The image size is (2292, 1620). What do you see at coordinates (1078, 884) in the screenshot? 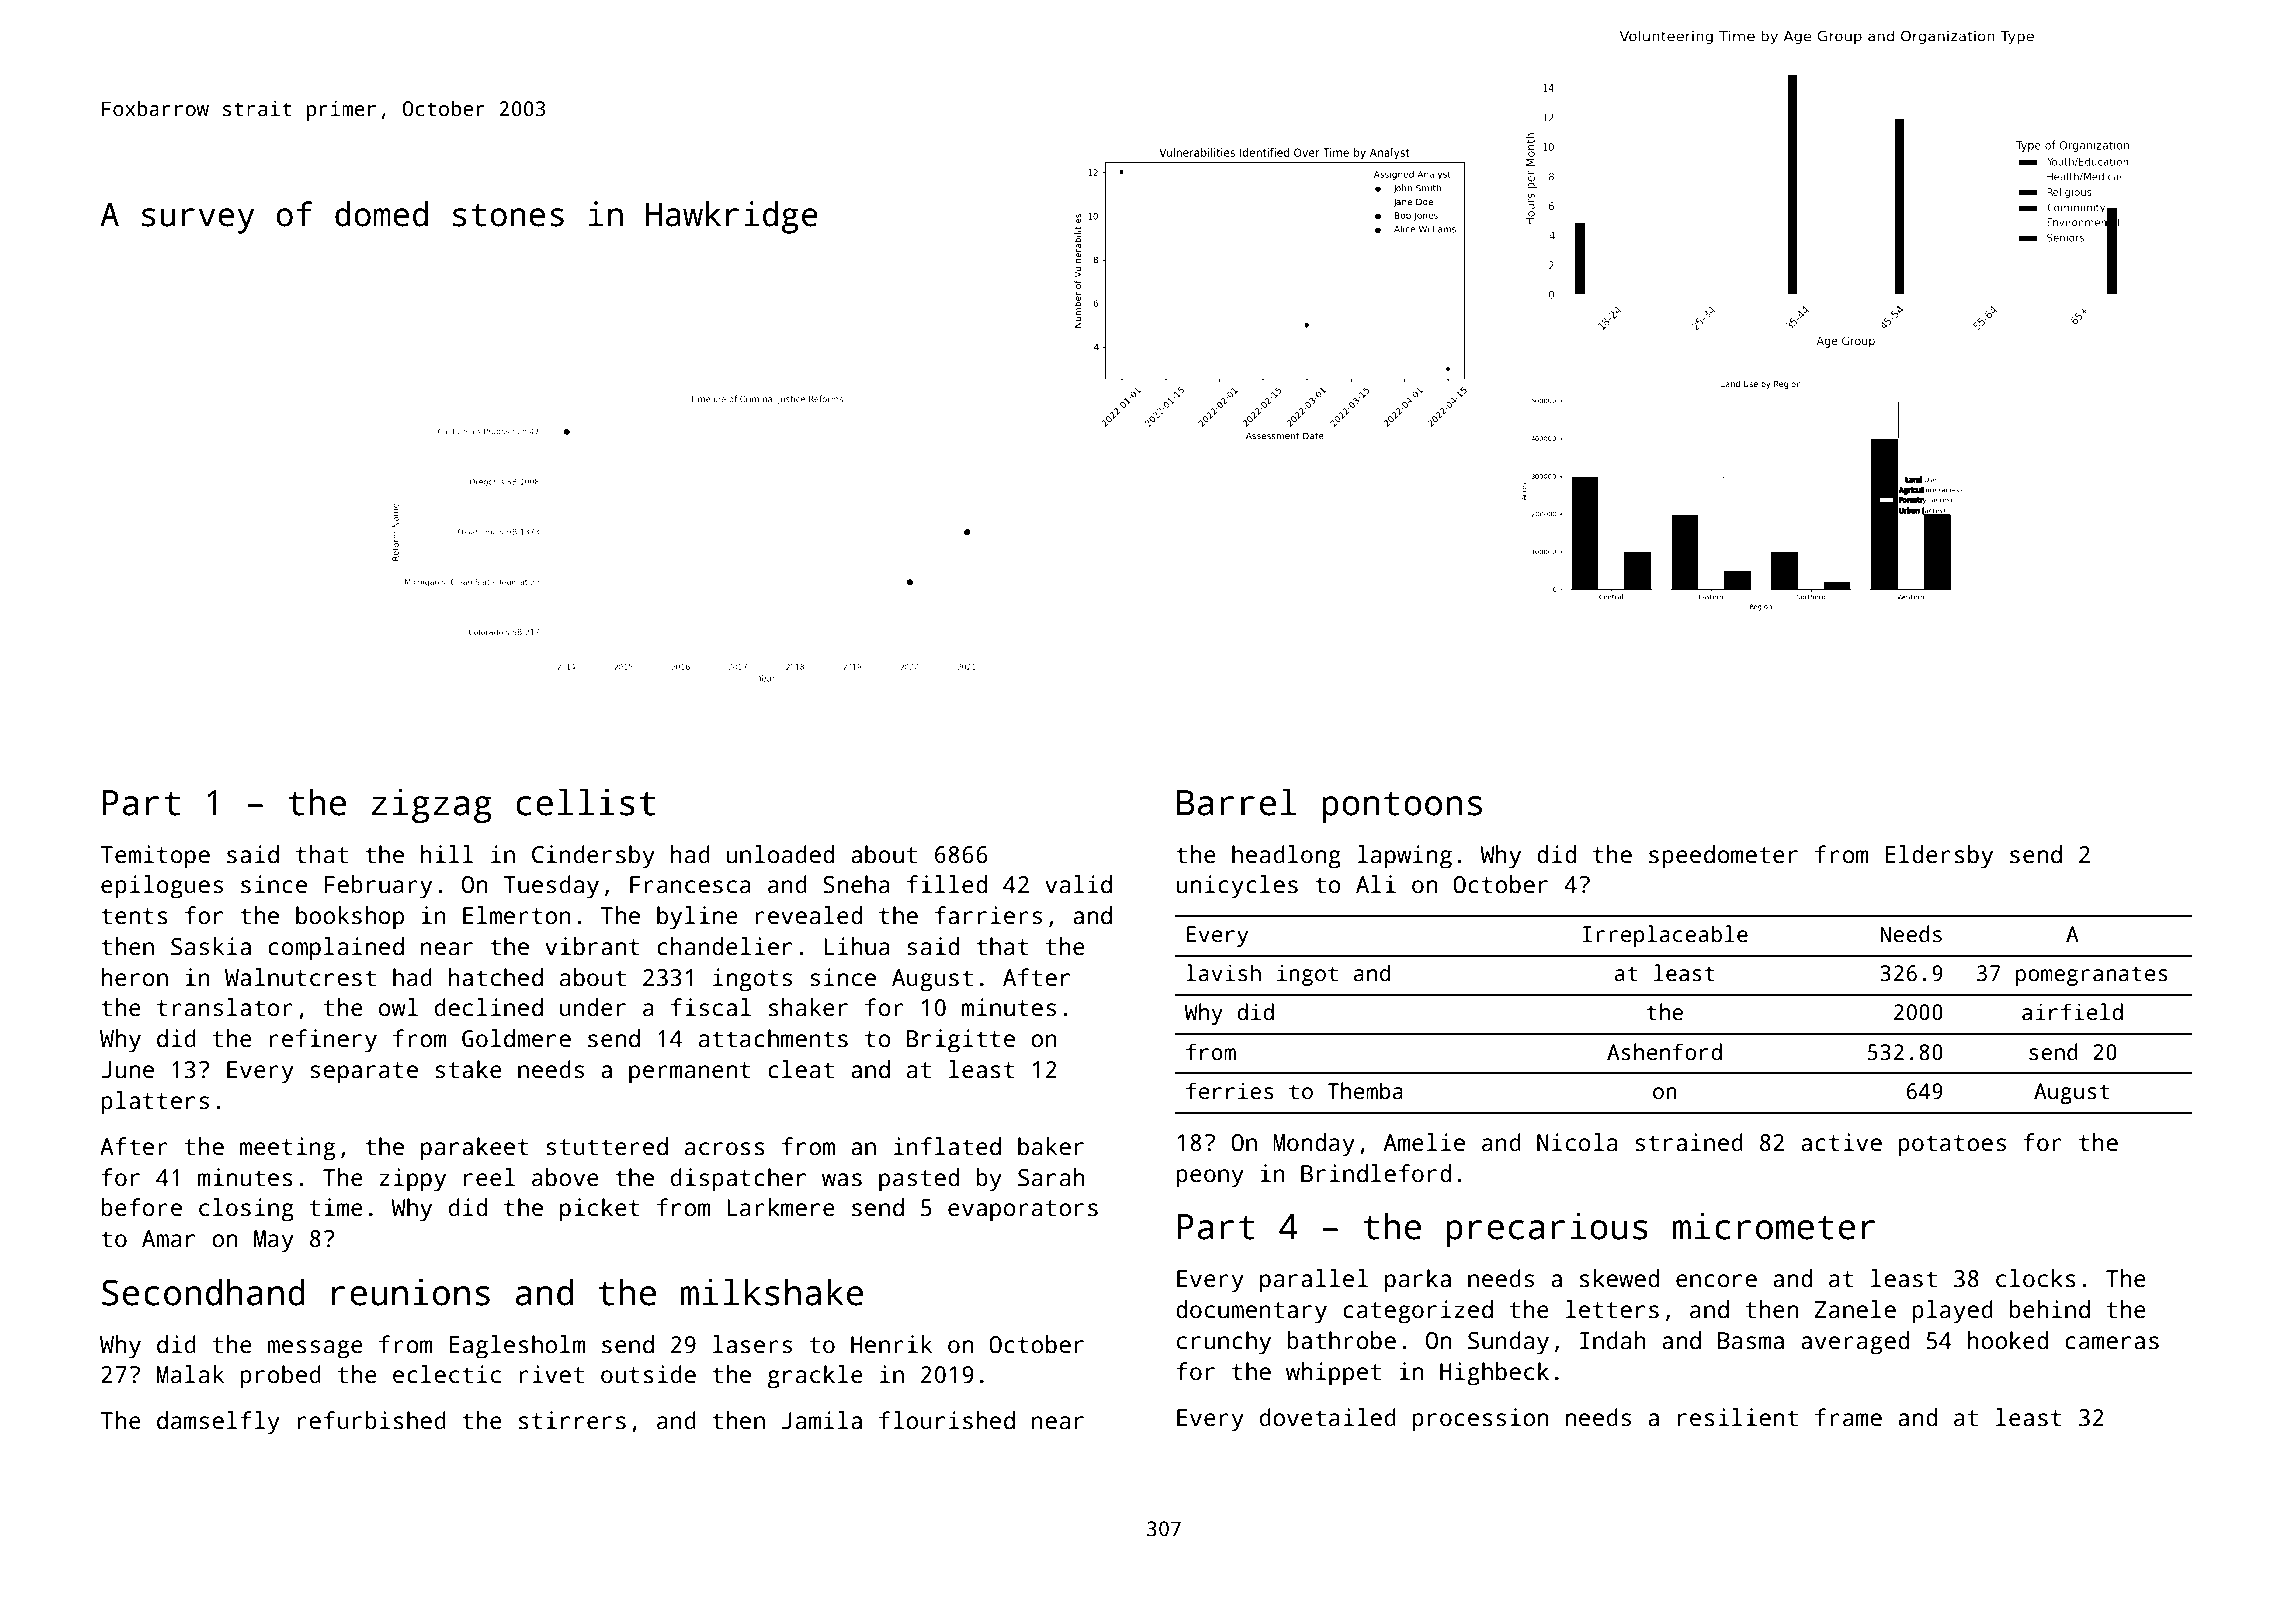
I see `valid` at bounding box center [1078, 884].
